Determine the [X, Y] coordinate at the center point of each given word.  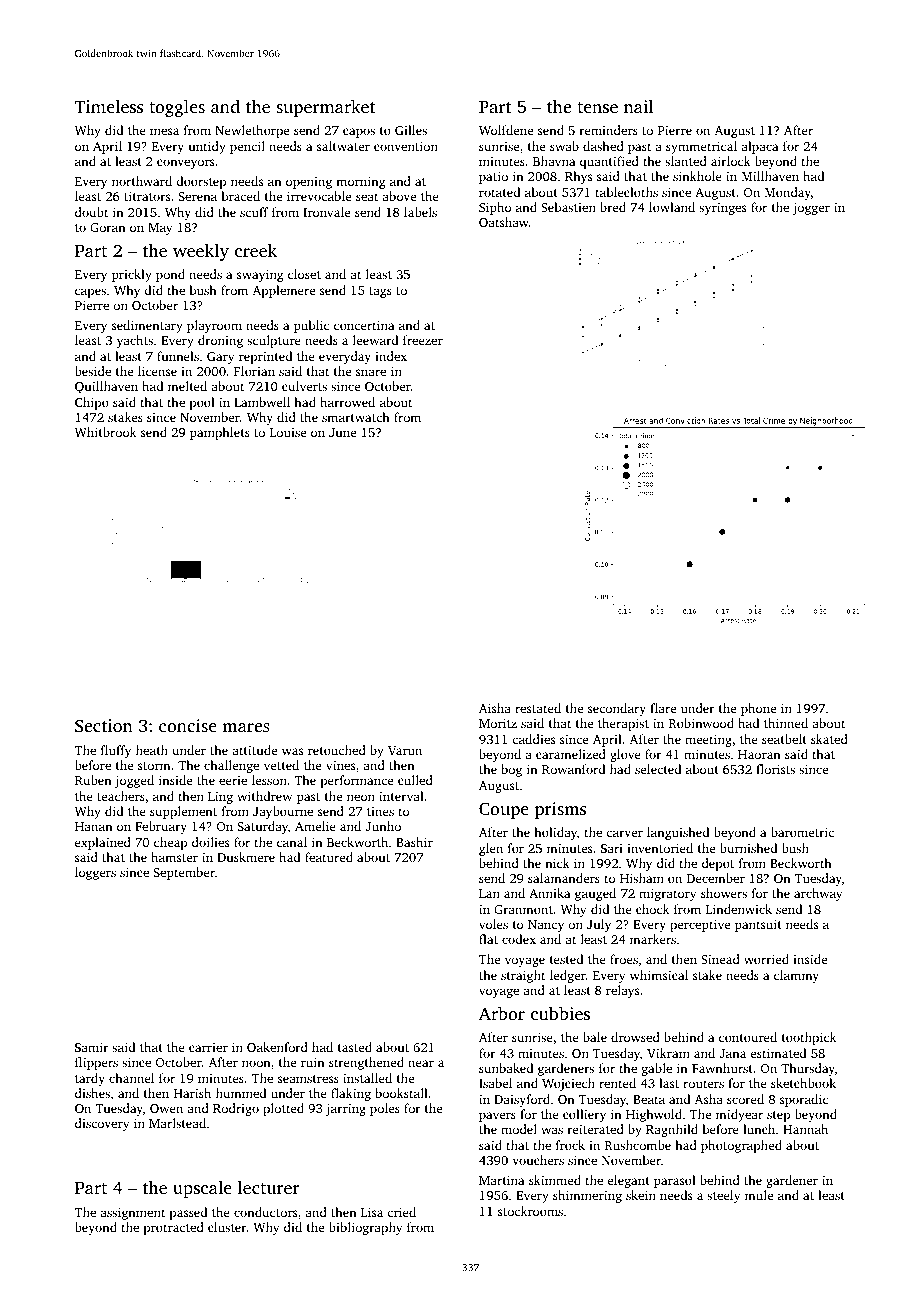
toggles [177, 108]
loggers [95, 873]
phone [758, 709]
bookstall [401, 1093]
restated [538, 708]
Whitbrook [105, 432]
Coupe [504, 810]
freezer [423, 340]
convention [406, 146]
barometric [802, 832]
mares [246, 727]
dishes [92, 1093]
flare [663, 708]
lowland [672, 207]
